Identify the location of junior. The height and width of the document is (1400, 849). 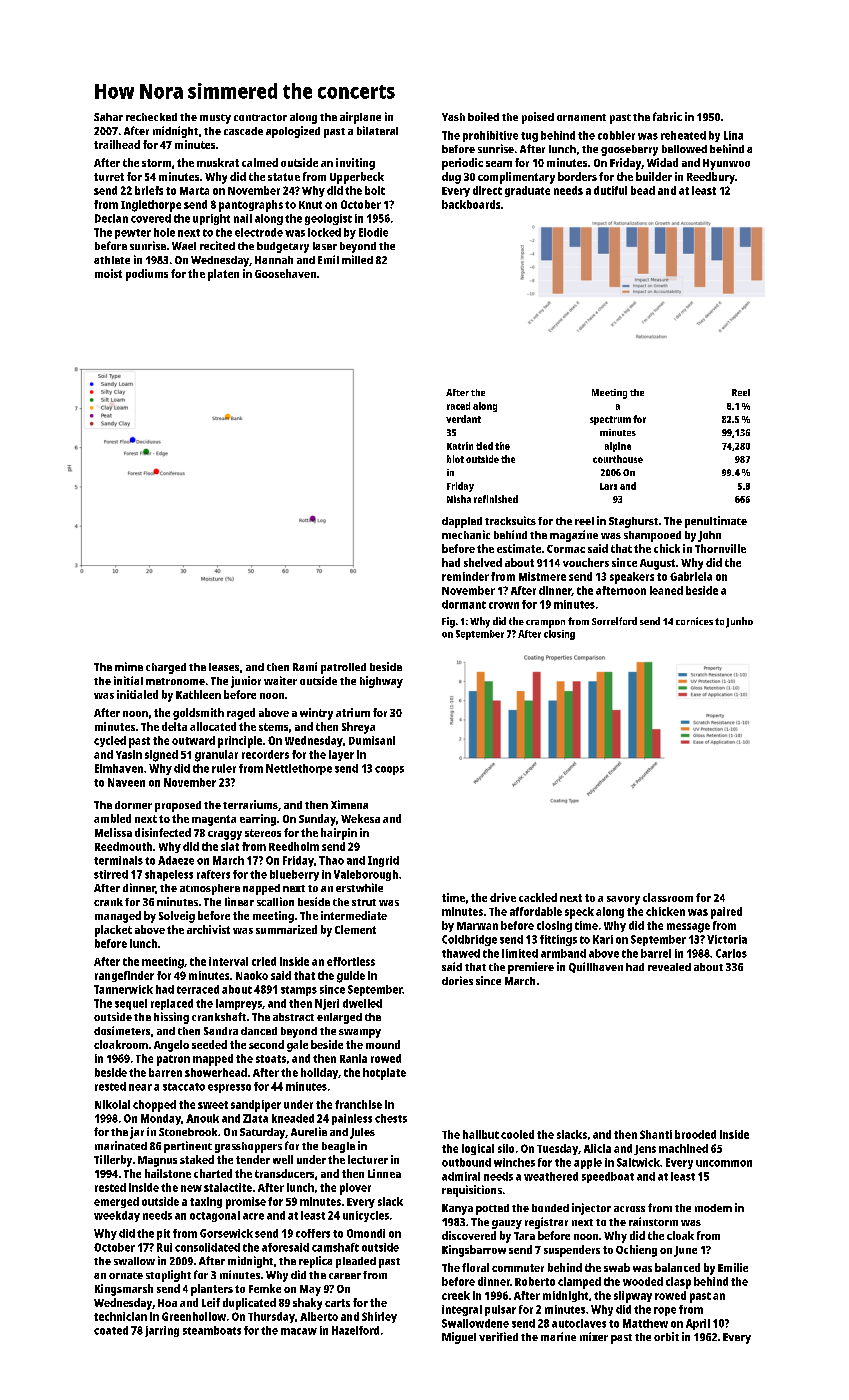
(246, 682).
